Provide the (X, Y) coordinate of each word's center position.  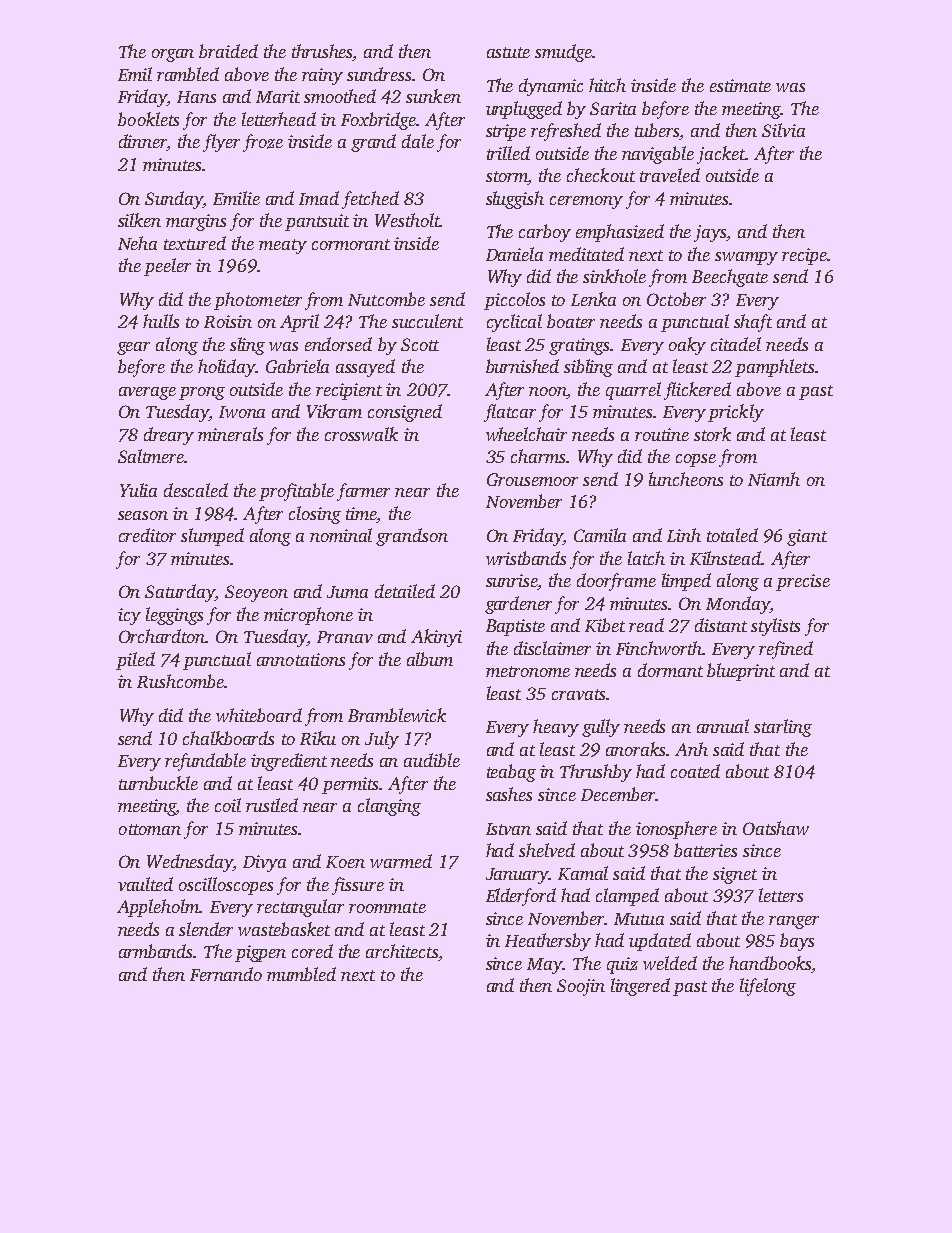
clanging (389, 807)
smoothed (340, 96)
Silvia (783, 130)
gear (133, 348)
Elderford (521, 897)
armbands (155, 951)
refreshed (566, 132)
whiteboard (259, 715)
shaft (753, 323)
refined (786, 650)
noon (548, 391)
